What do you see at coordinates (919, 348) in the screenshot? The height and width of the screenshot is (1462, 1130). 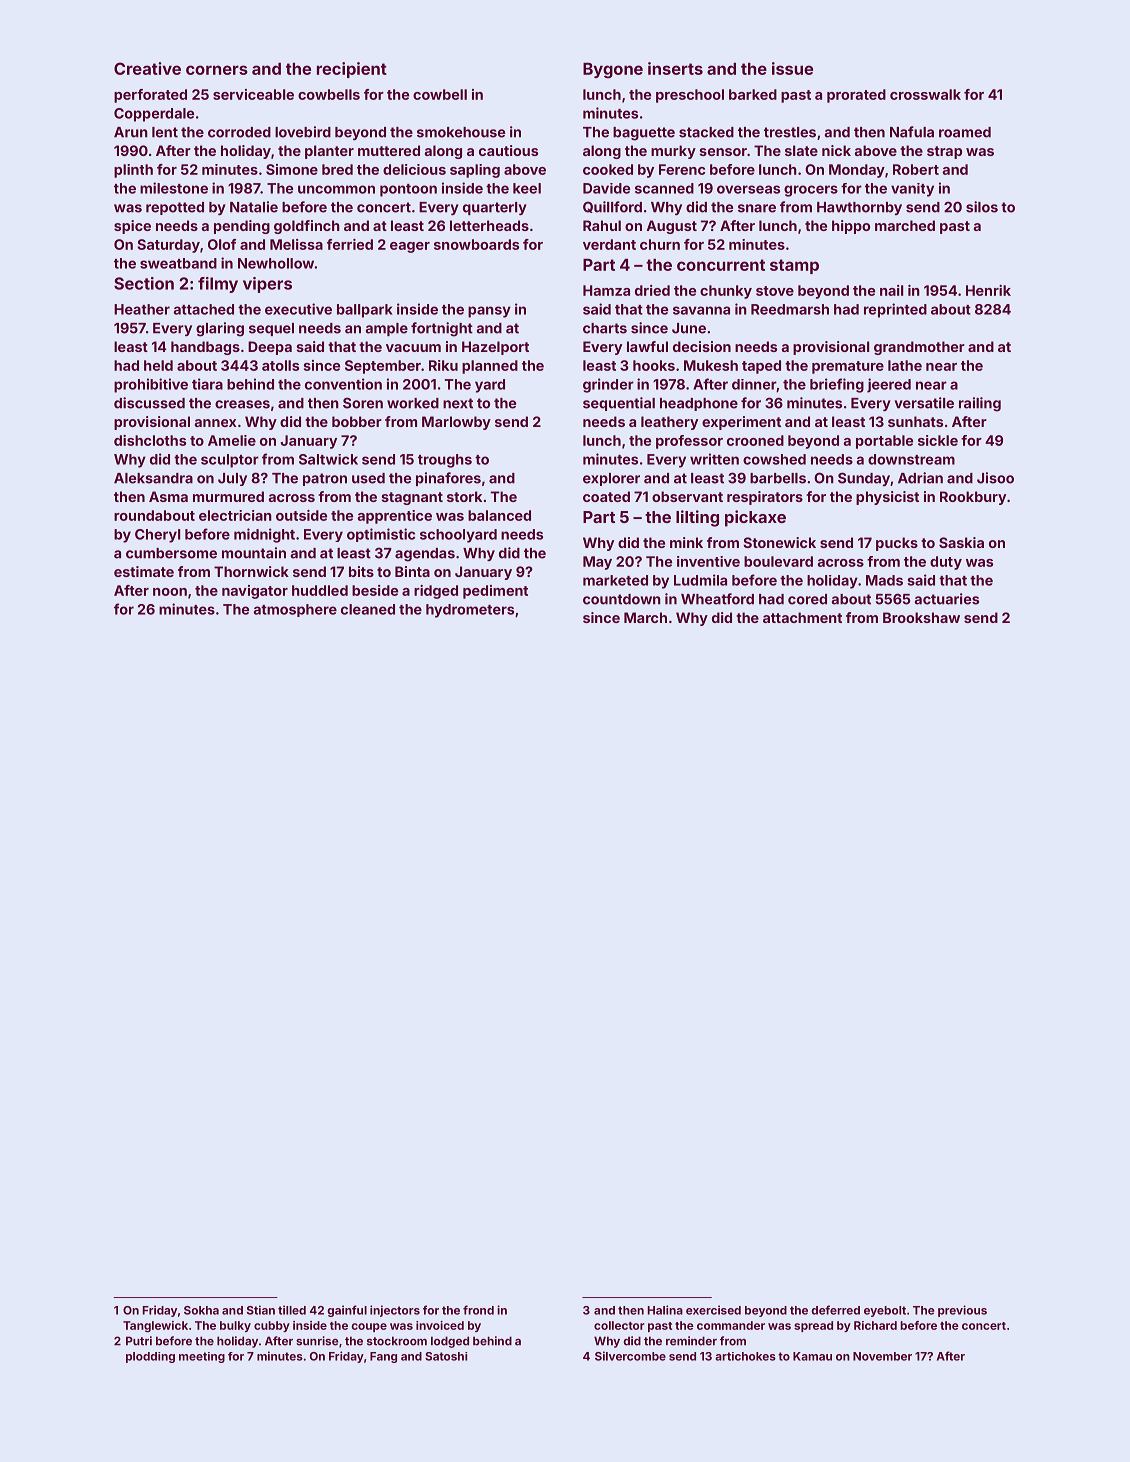 I see `grandmother` at bounding box center [919, 348].
